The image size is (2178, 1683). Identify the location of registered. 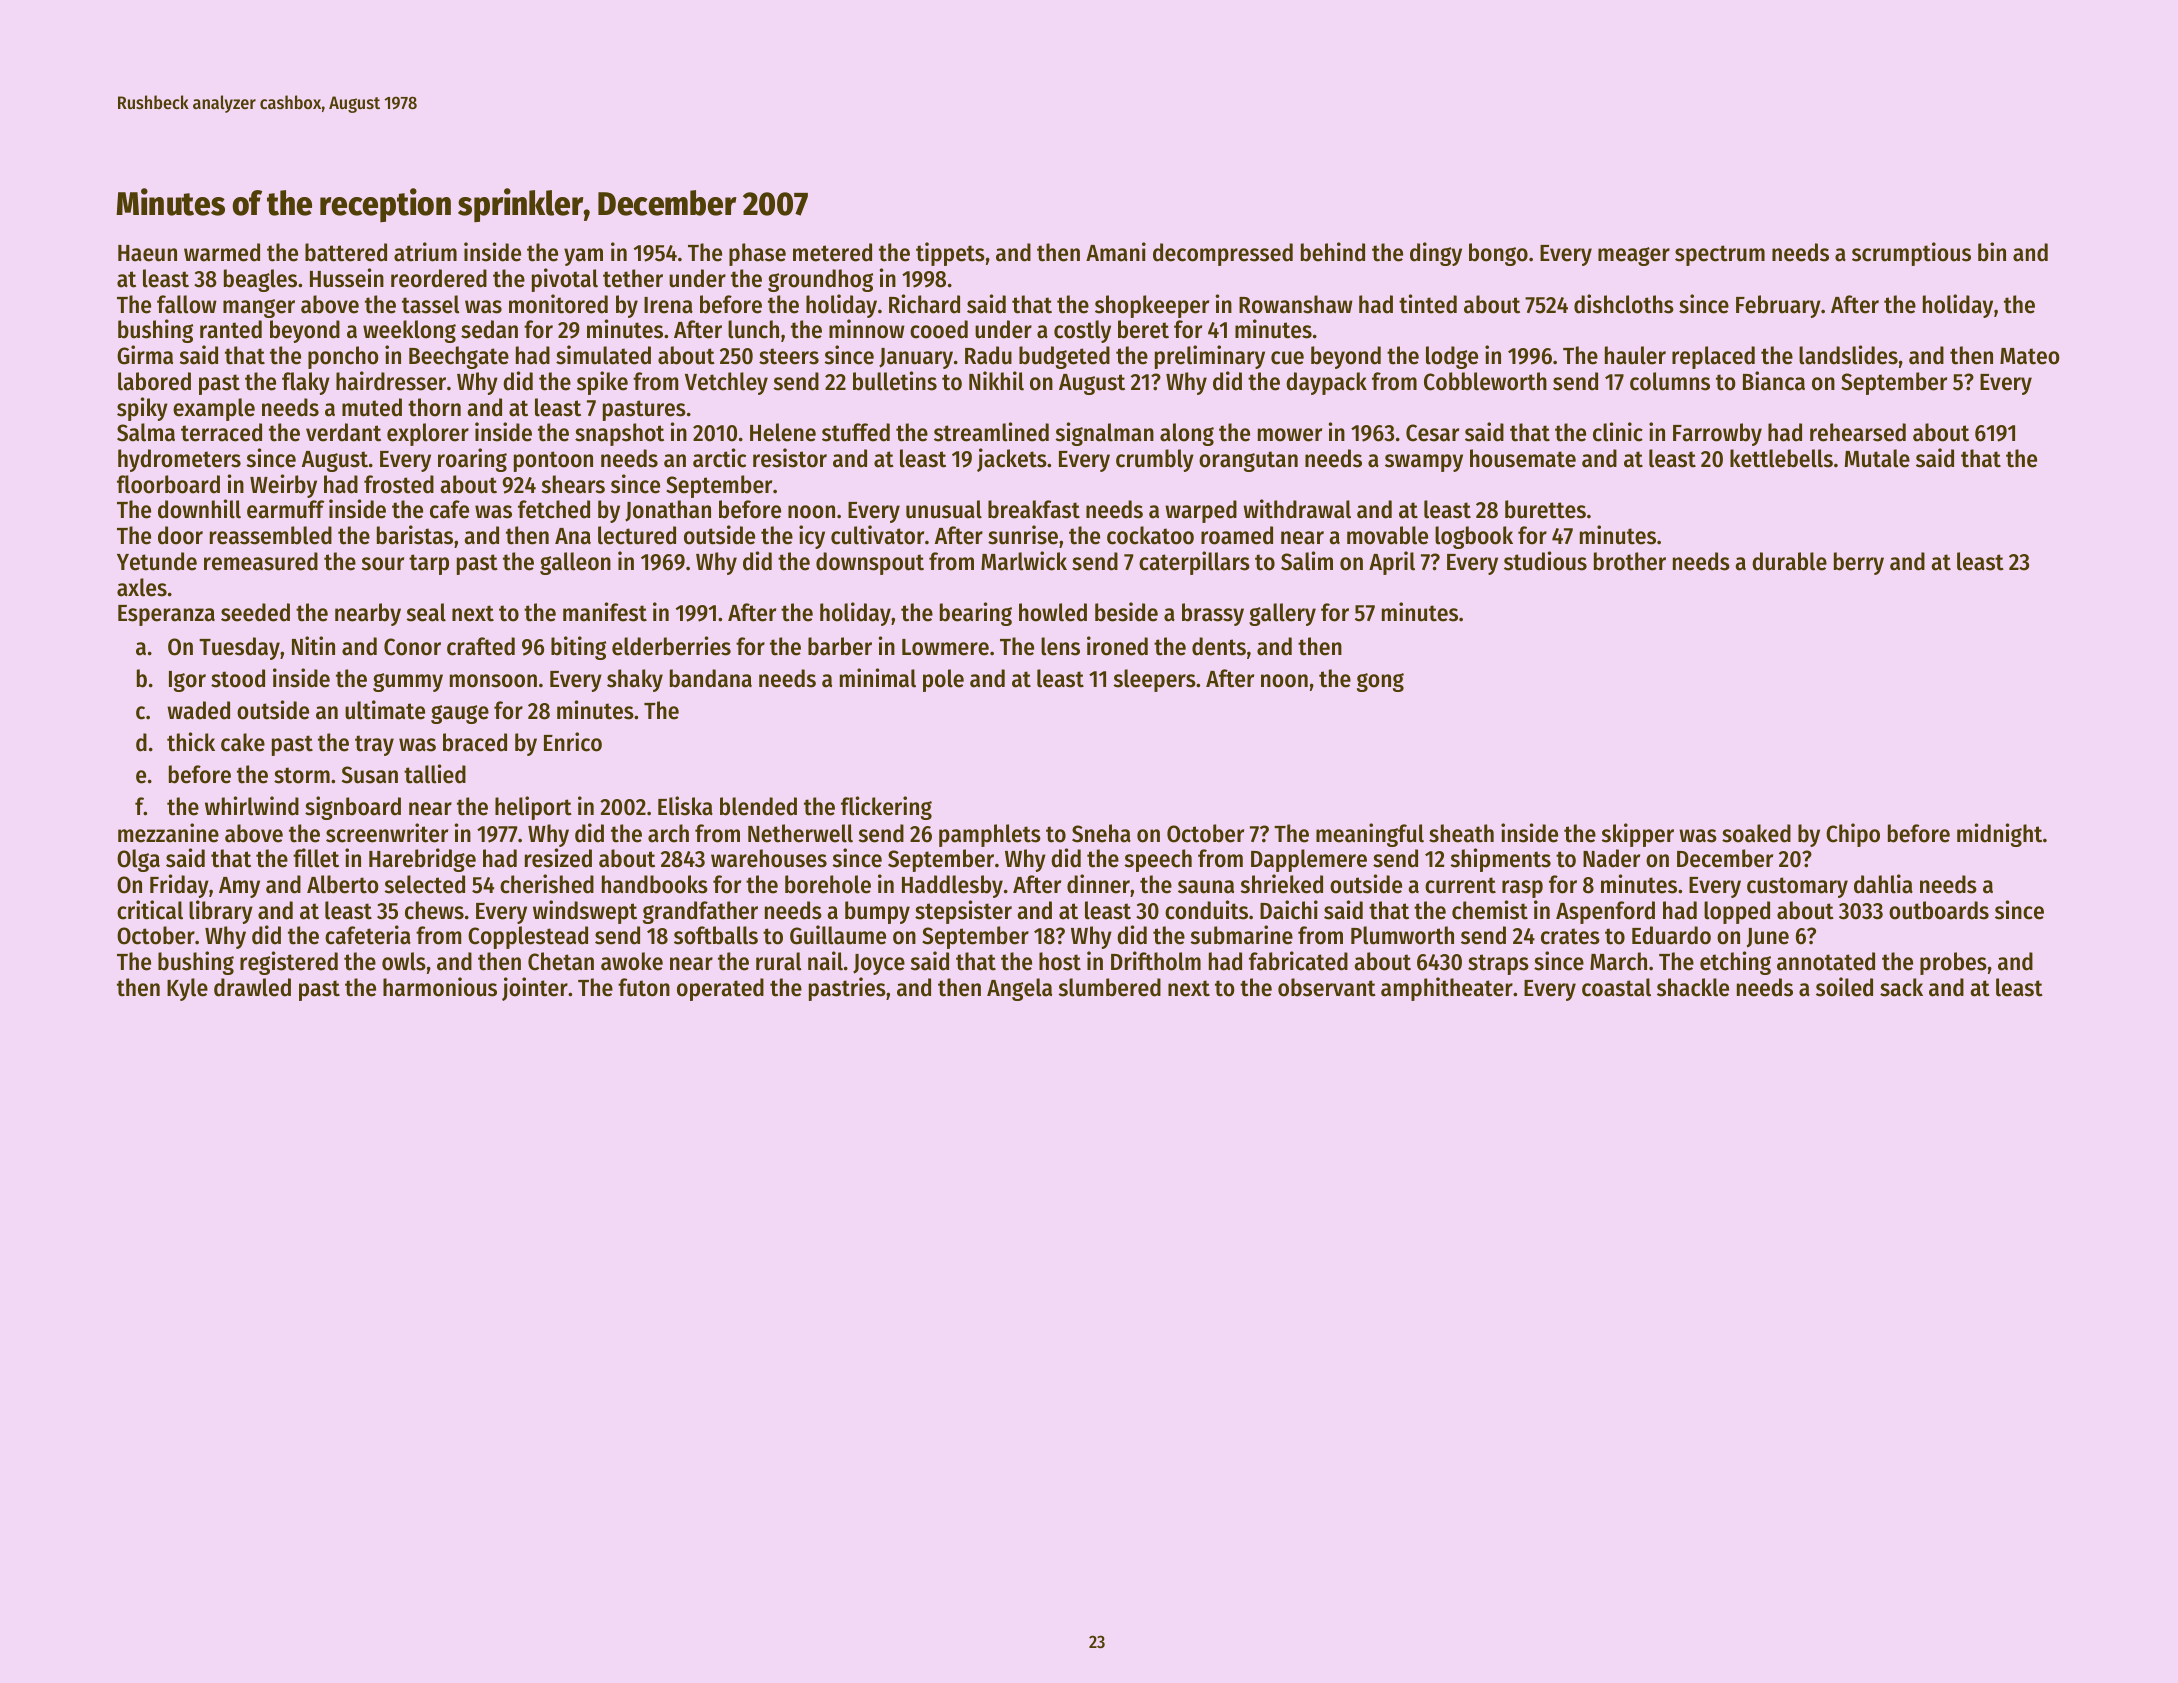
(289, 963).
